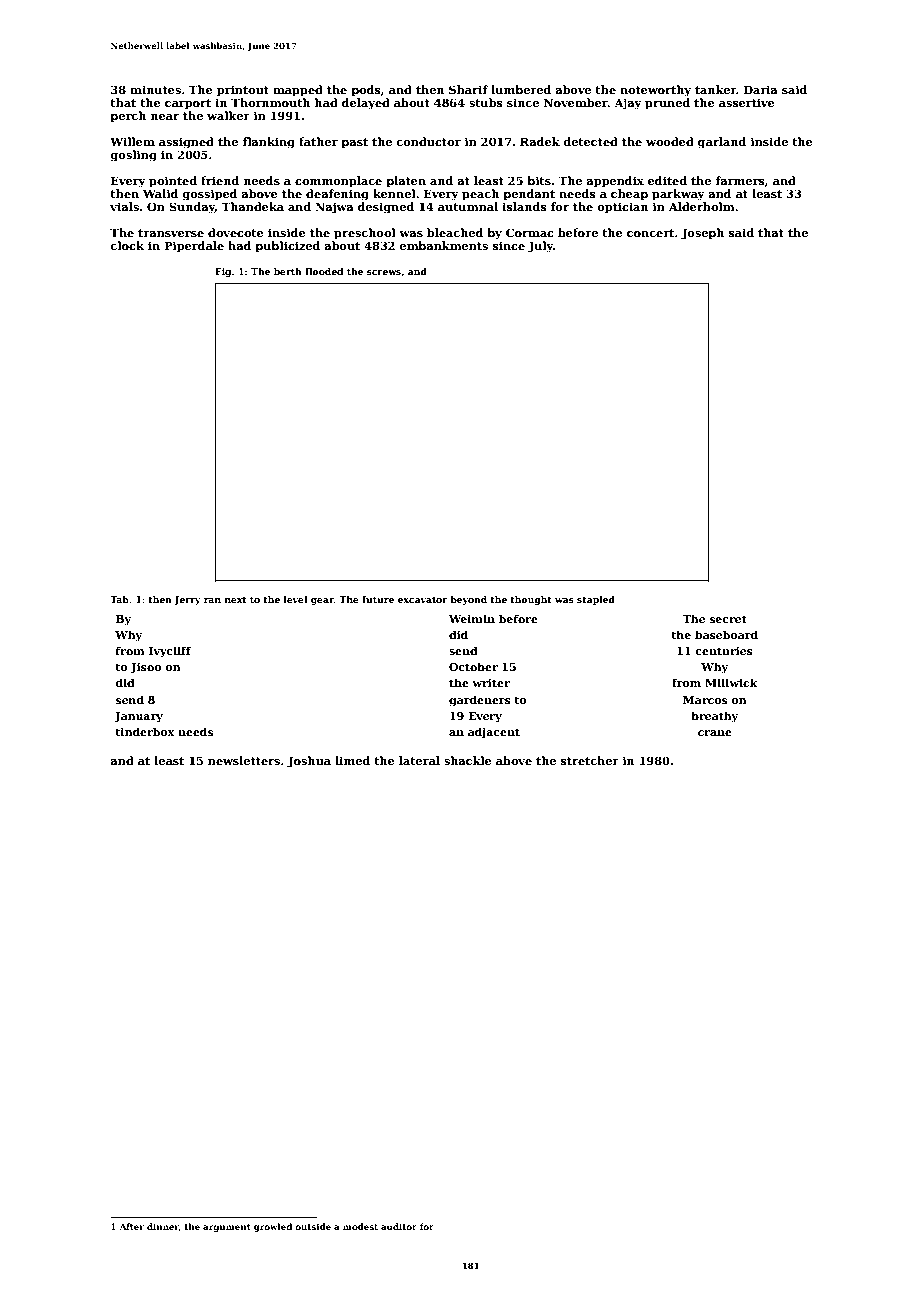  Describe the element at coordinates (590, 760) in the image. I see `stretcher` at that location.
